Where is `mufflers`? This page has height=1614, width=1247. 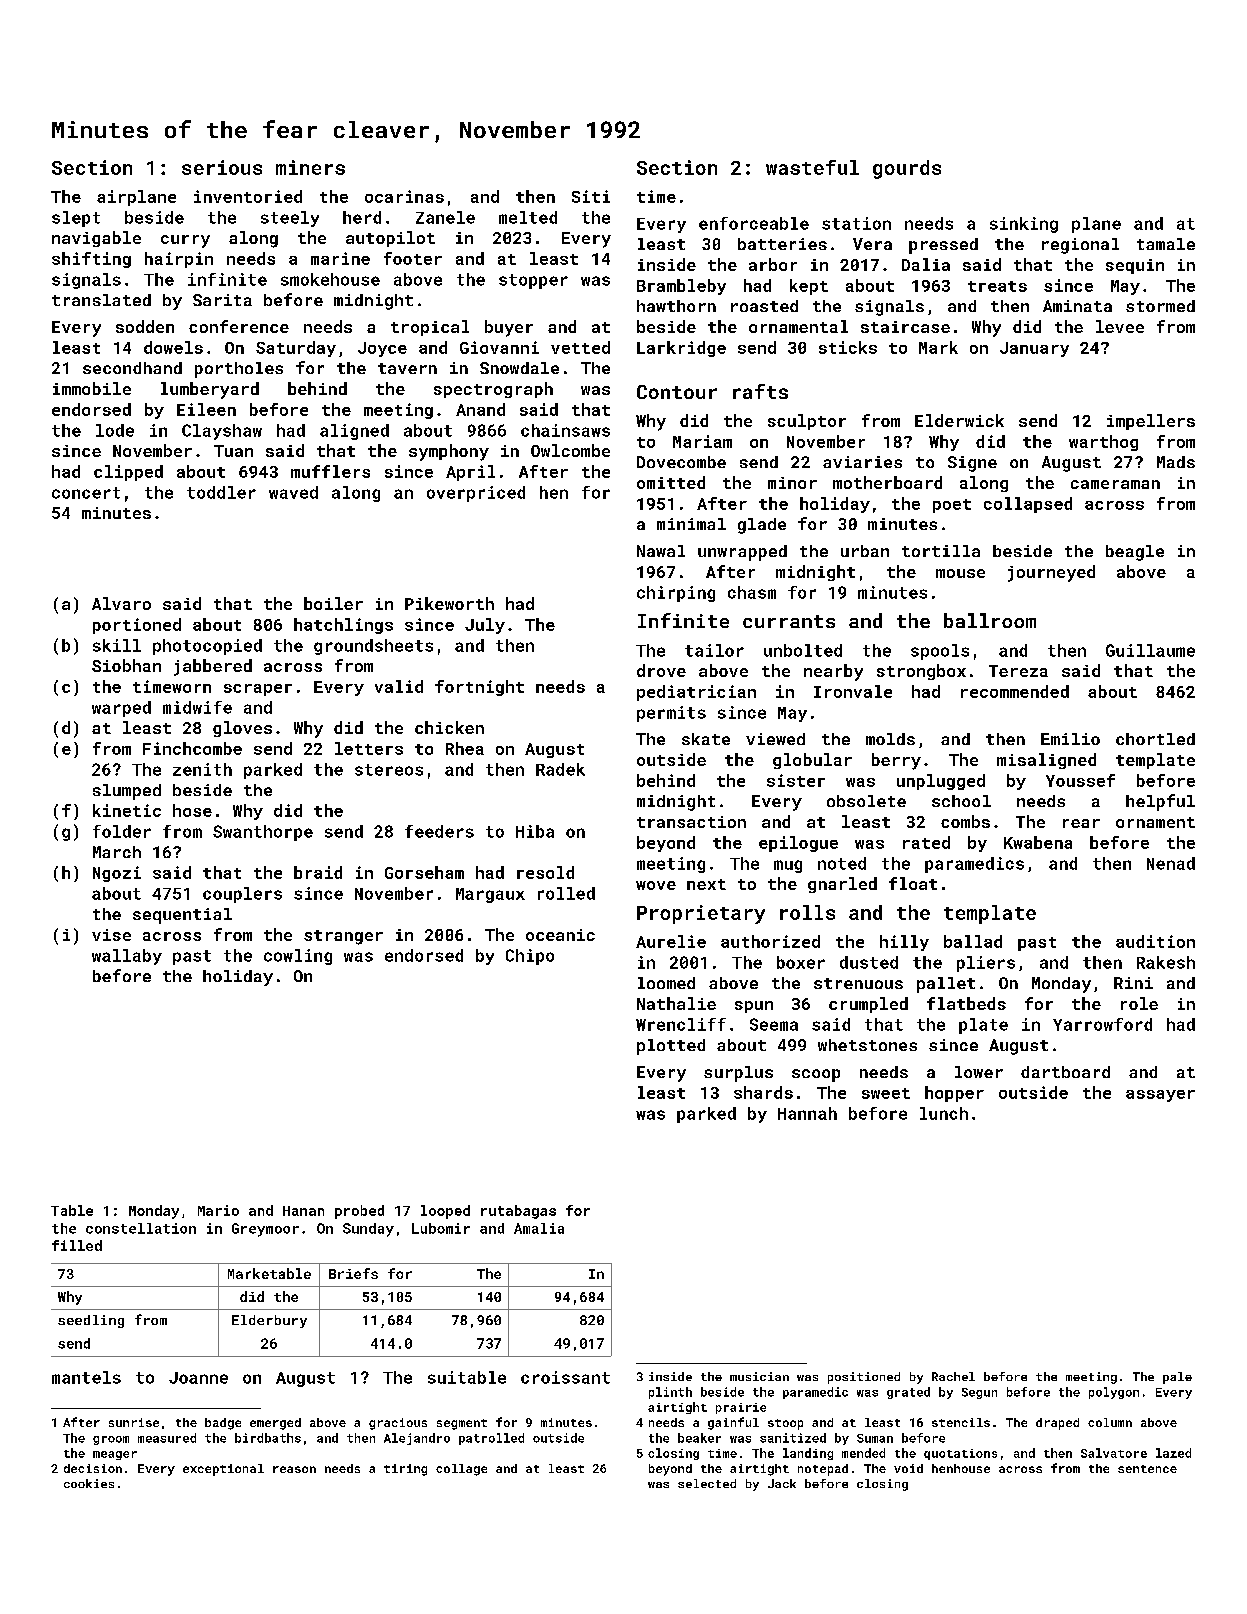 mufflers is located at coordinates (330, 471).
